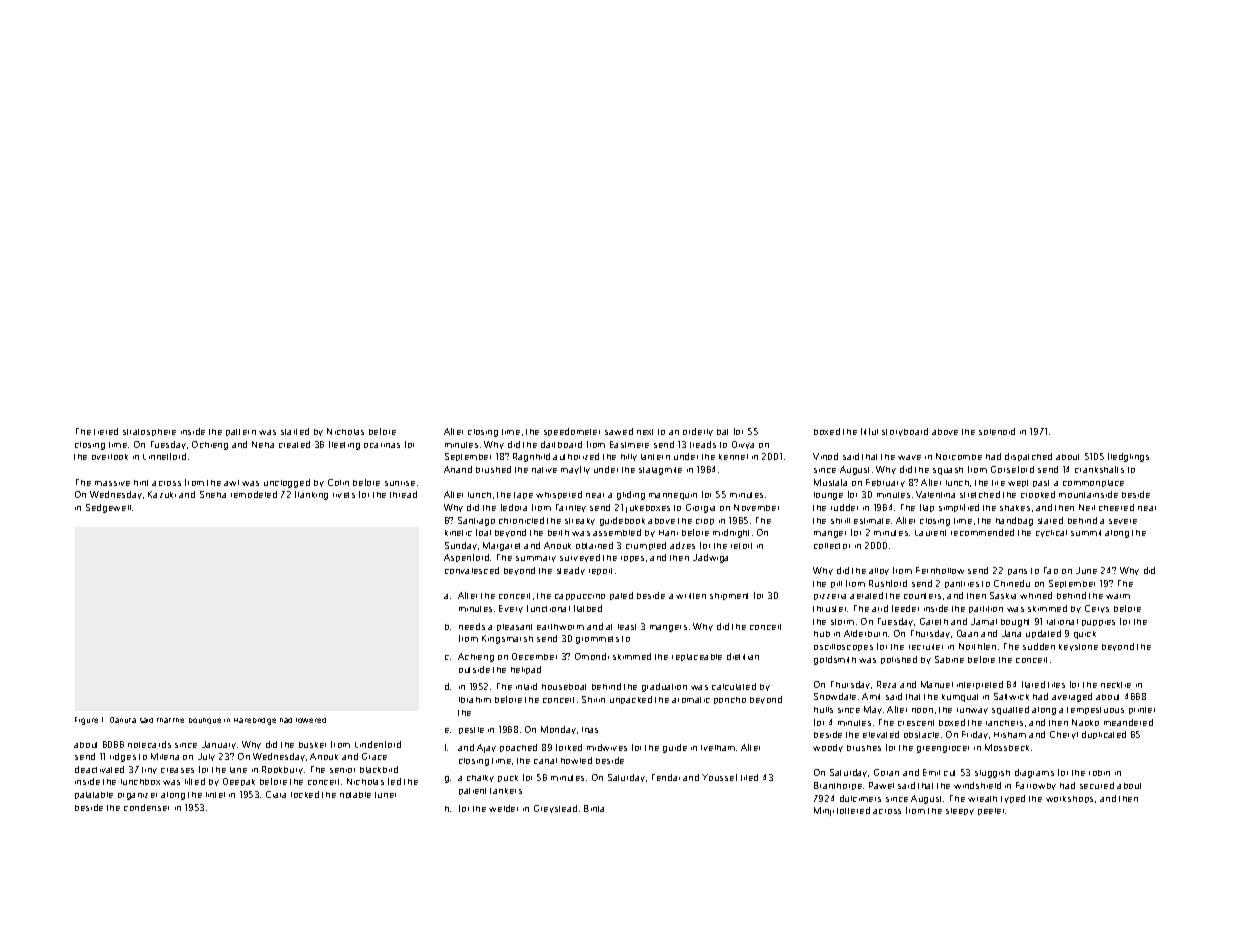 The width and height of the page is (1233, 952). Describe the element at coordinates (718, 748) in the page. I see `Ivelham` at that location.
